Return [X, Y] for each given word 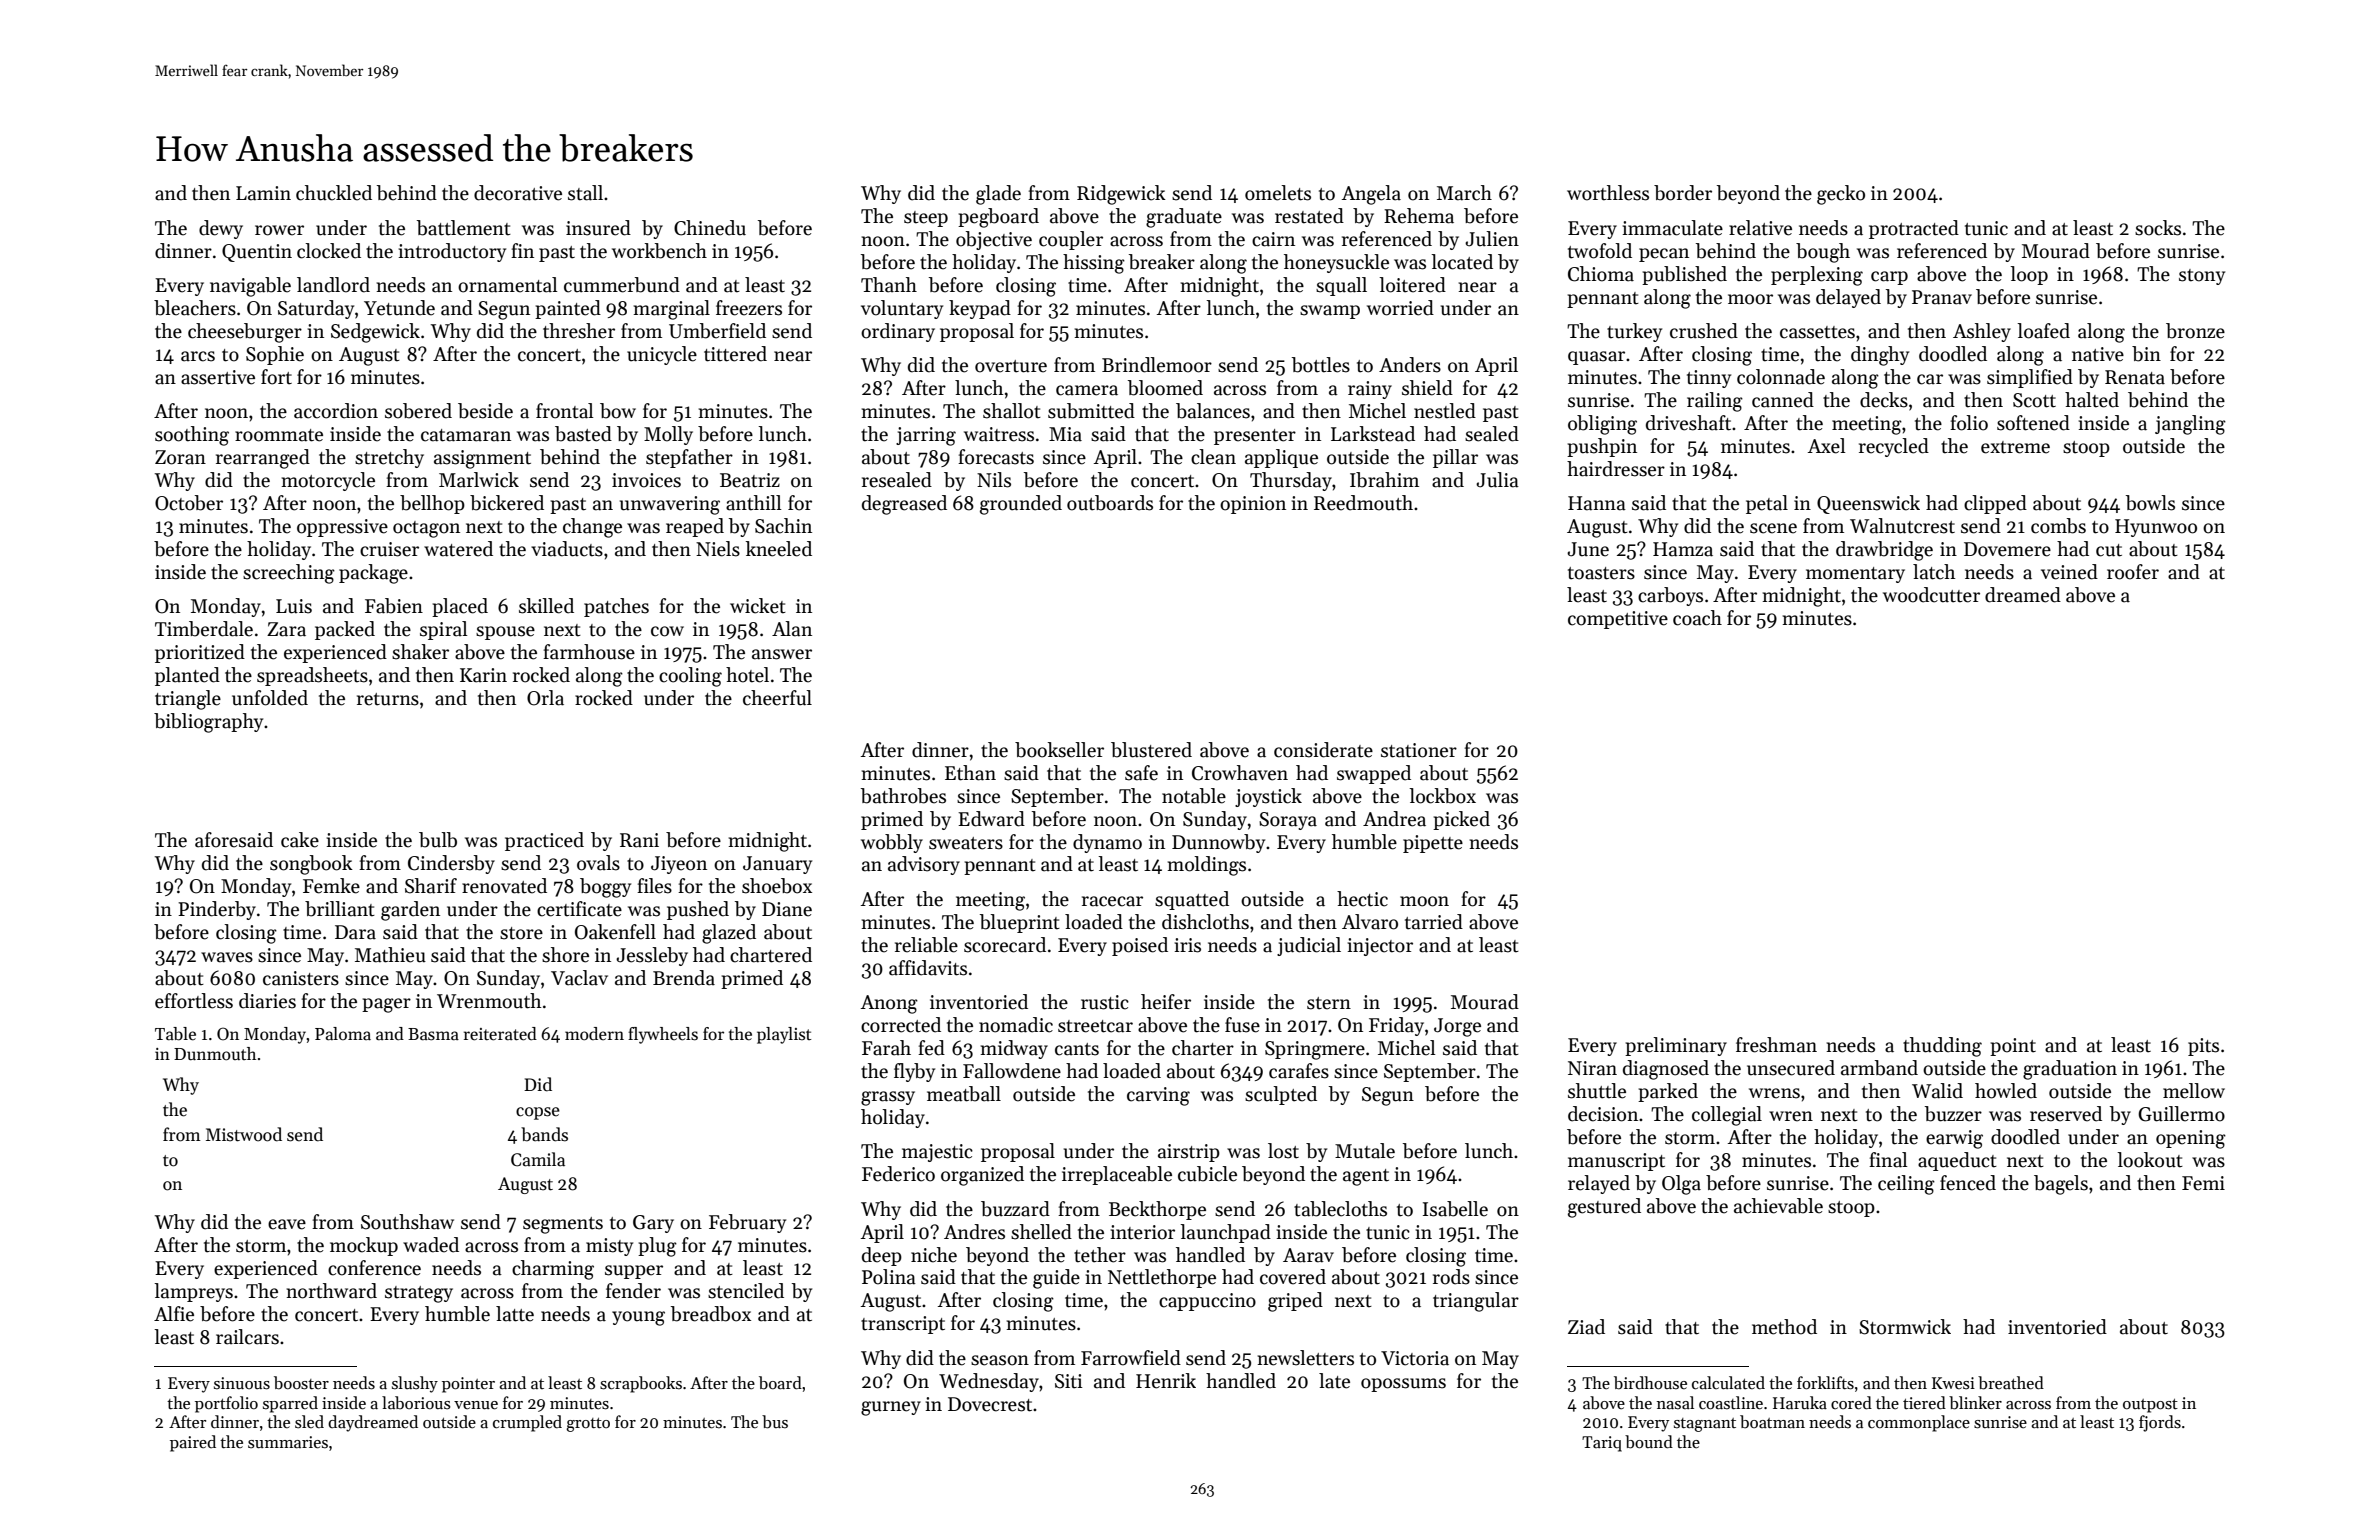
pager [386, 1005]
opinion [1253, 505]
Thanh [889, 285]
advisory [924, 865]
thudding [1942, 1047]
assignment [482, 459]
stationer [1419, 750]
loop [2029, 275]
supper [634, 1272]
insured [598, 228]
